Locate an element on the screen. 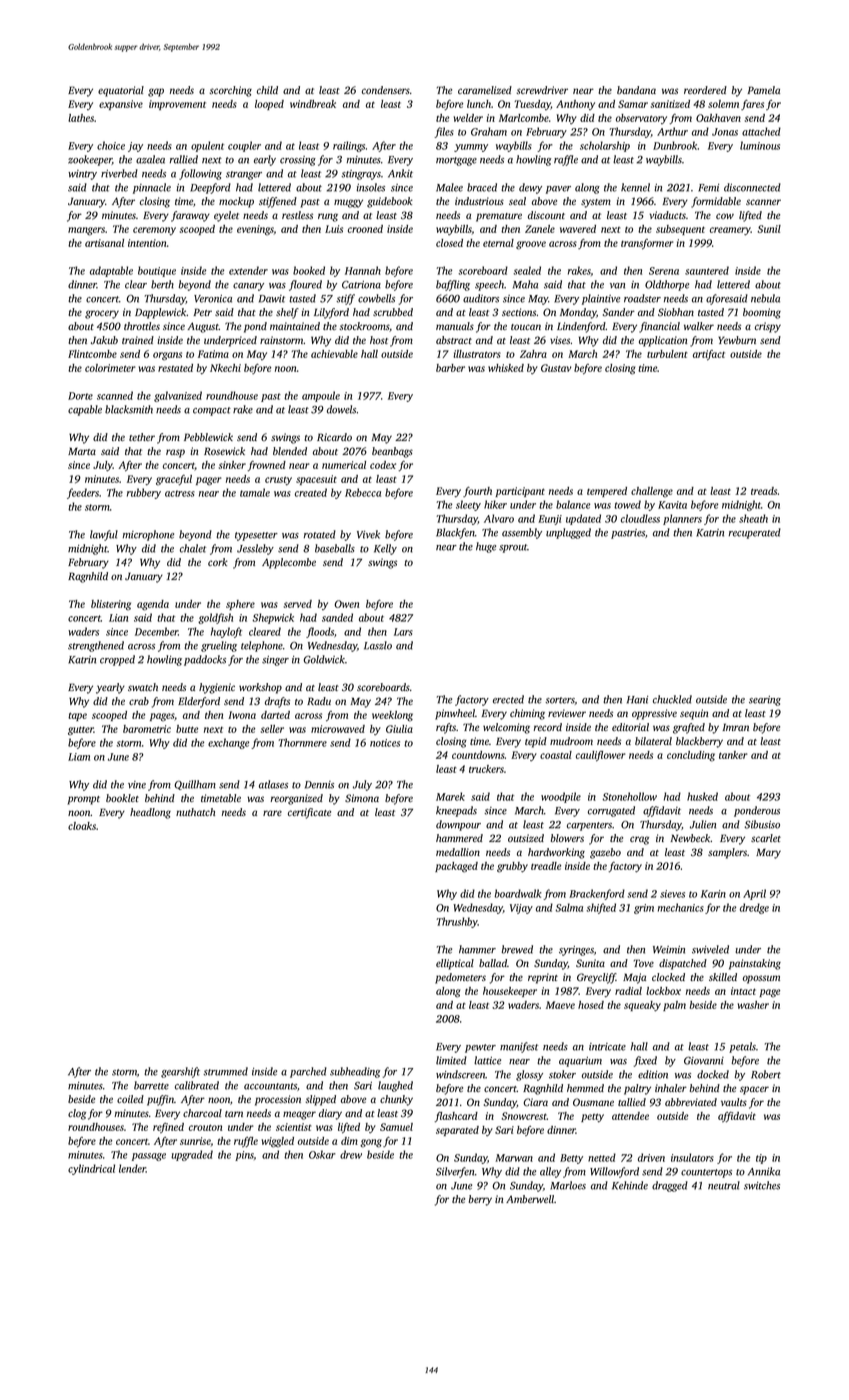  lender is located at coordinates (132, 1168).
